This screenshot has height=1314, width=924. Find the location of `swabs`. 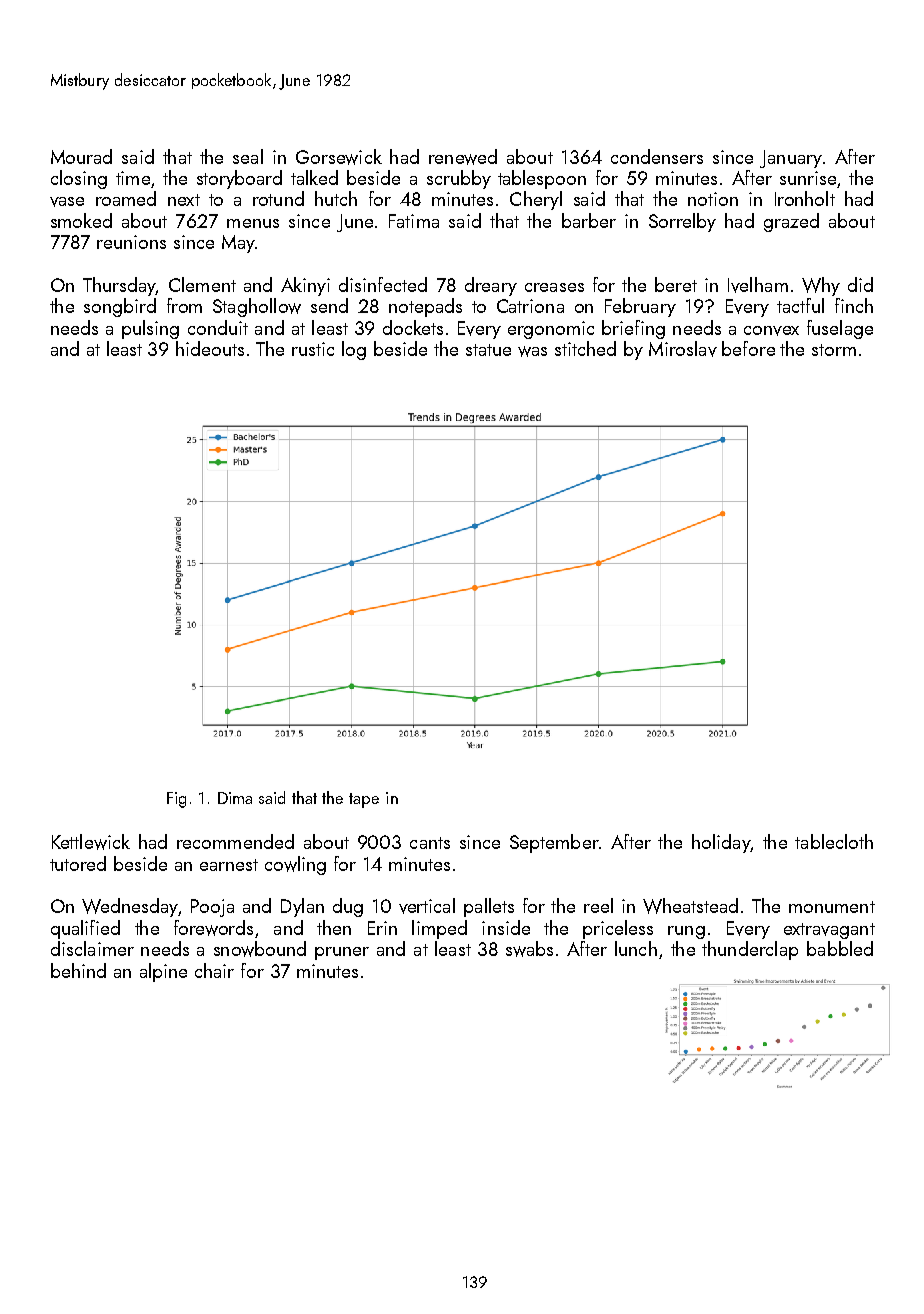

swabs is located at coordinates (529, 949).
